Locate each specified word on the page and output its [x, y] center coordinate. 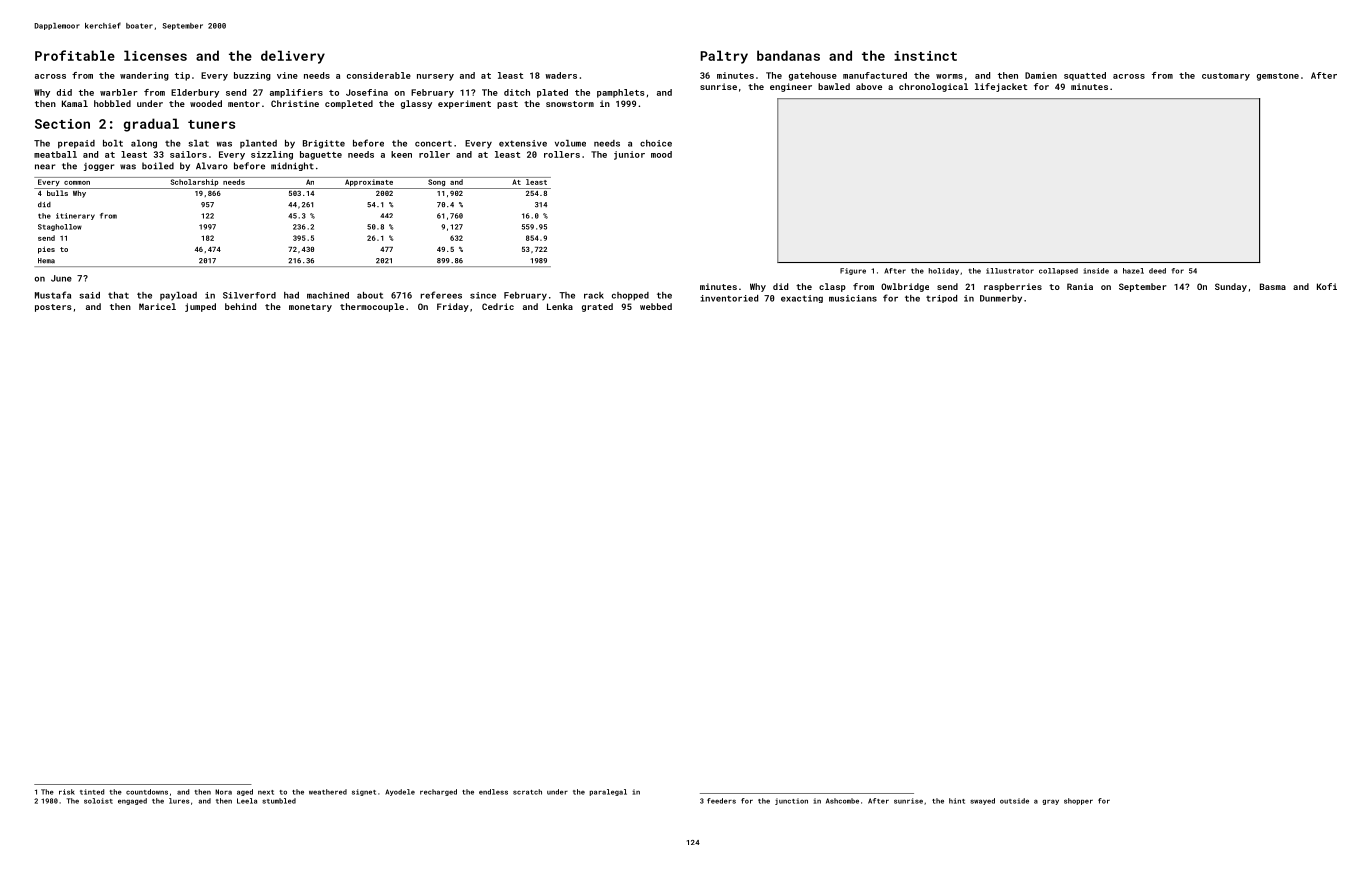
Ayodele [400, 792]
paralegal [608, 792]
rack [594, 295]
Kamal [75, 103]
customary [1226, 77]
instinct [925, 56]
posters [53, 308]
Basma [1273, 286]
